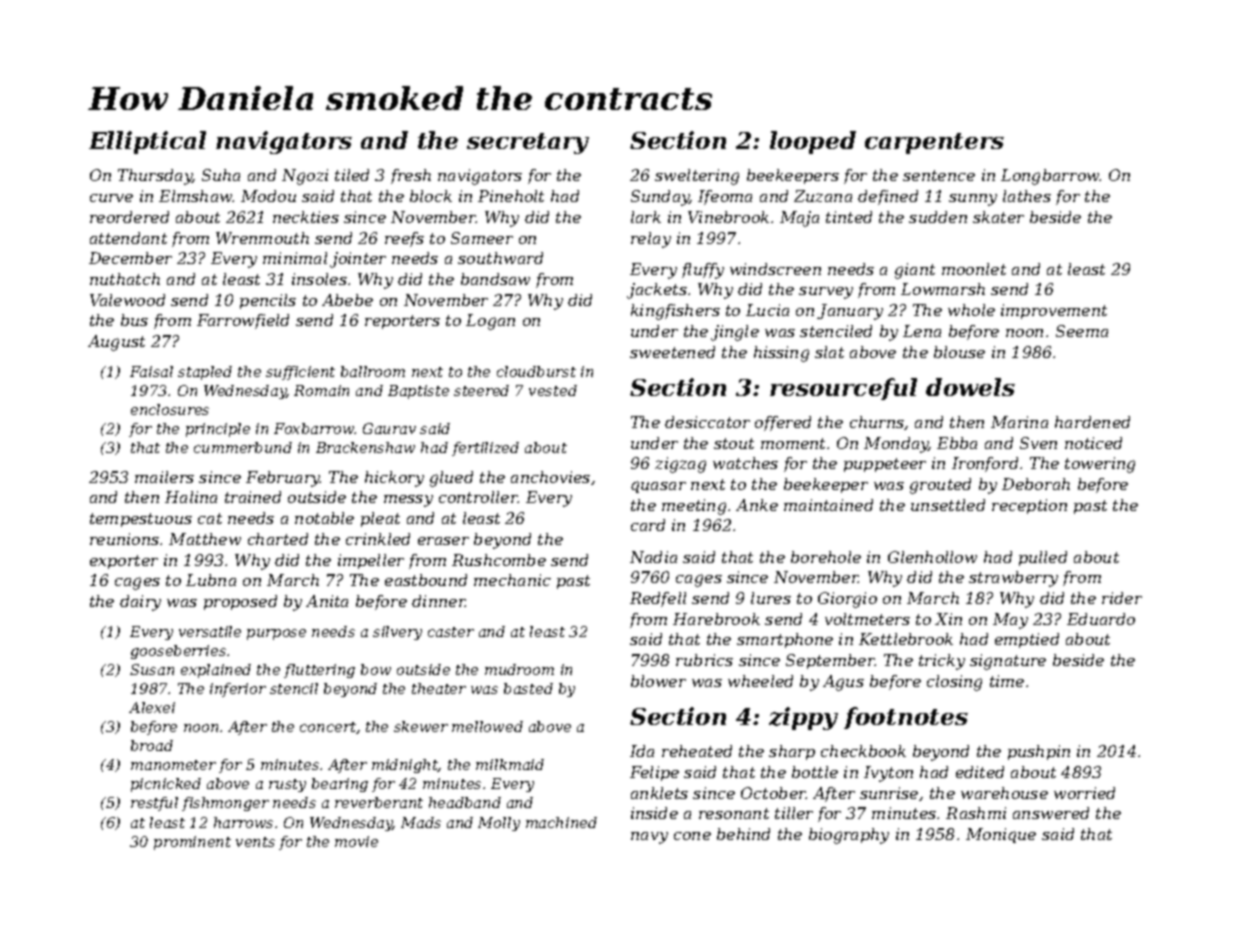 This screenshot has width=1233, height=952. Describe the element at coordinates (948, 505) in the screenshot. I see `unsettled` at that location.
